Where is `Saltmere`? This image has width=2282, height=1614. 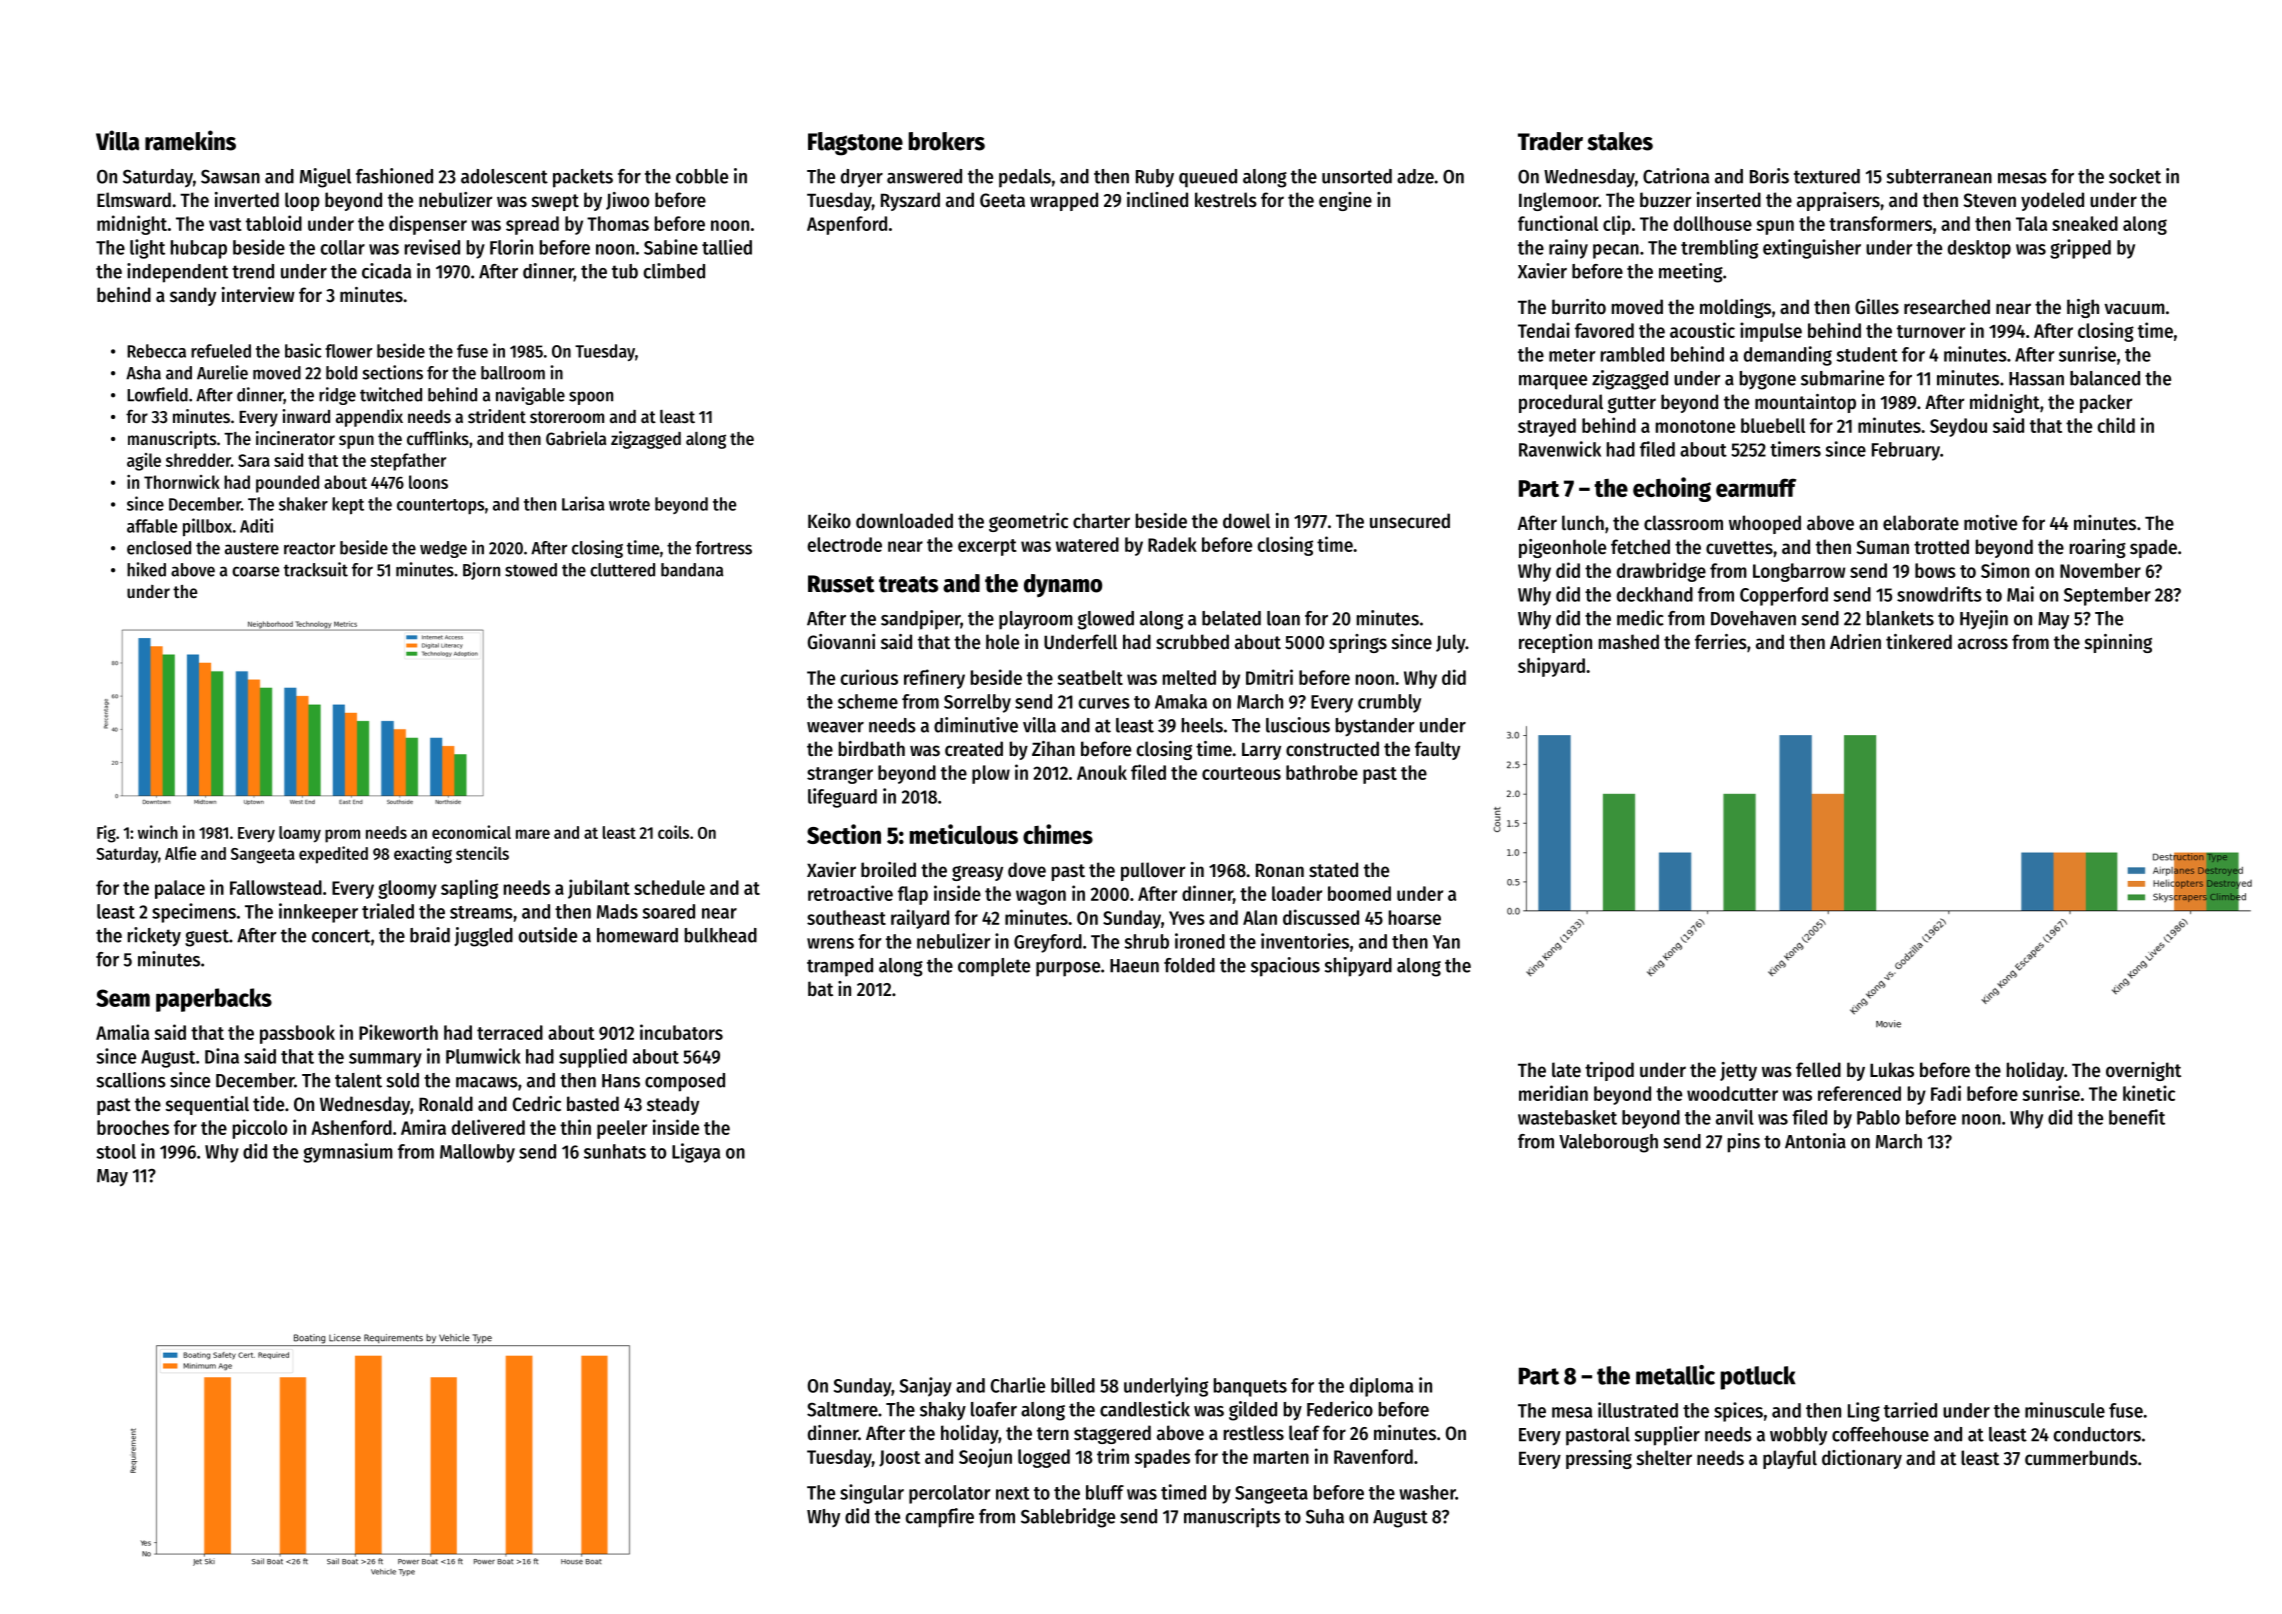 Saltmere is located at coordinates (842, 1409).
